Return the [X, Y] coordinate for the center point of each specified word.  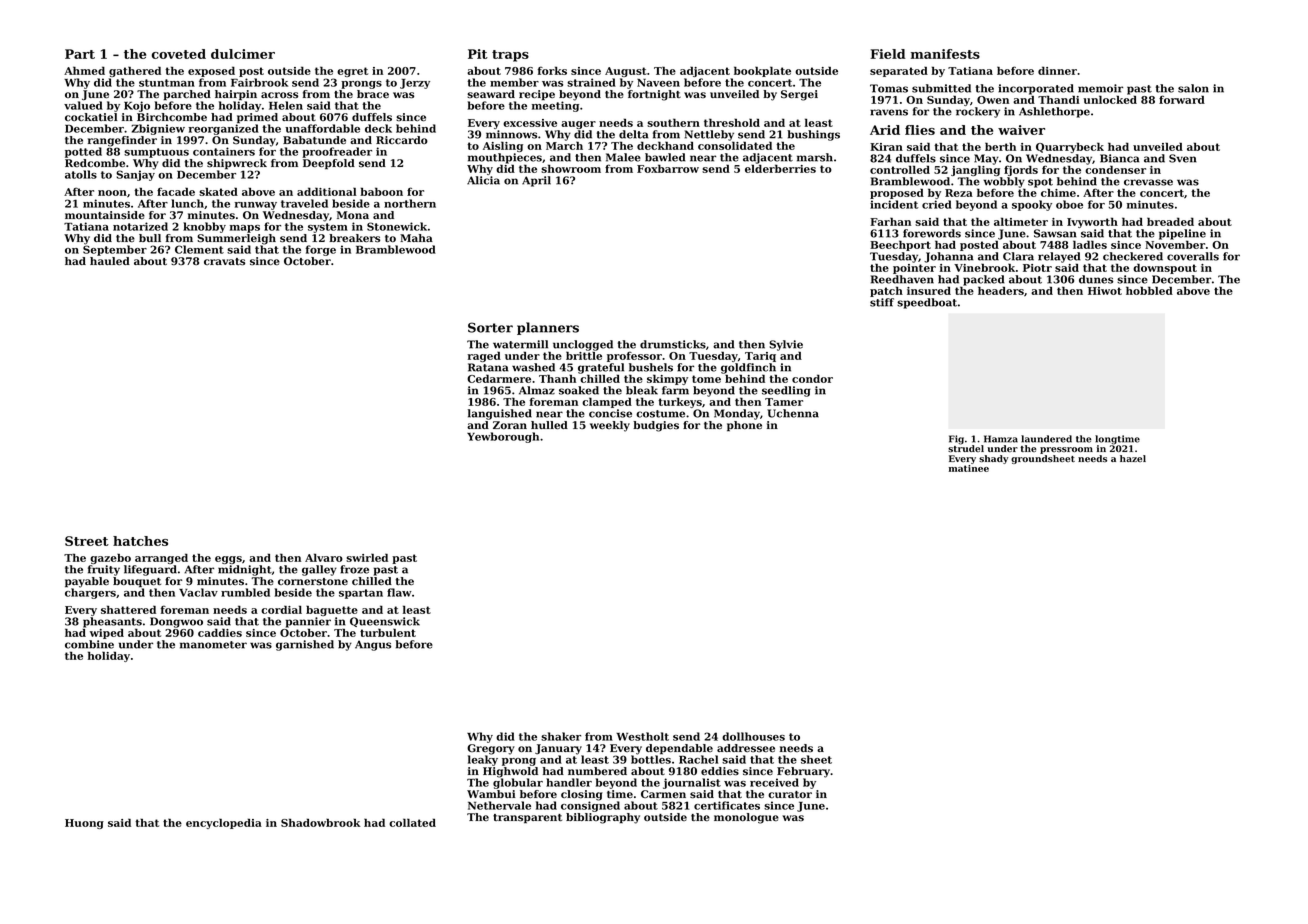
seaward [491, 94]
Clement [199, 249]
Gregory [491, 749]
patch [886, 291]
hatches [140, 541]
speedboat [927, 303]
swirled [367, 557]
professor [634, 356]
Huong [84, 824]
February [803, 772]
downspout [1165, 268]
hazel [1133, 458]
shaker [561, 736]
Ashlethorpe [1054, 112]
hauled [110, 261]
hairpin [236, 95]
